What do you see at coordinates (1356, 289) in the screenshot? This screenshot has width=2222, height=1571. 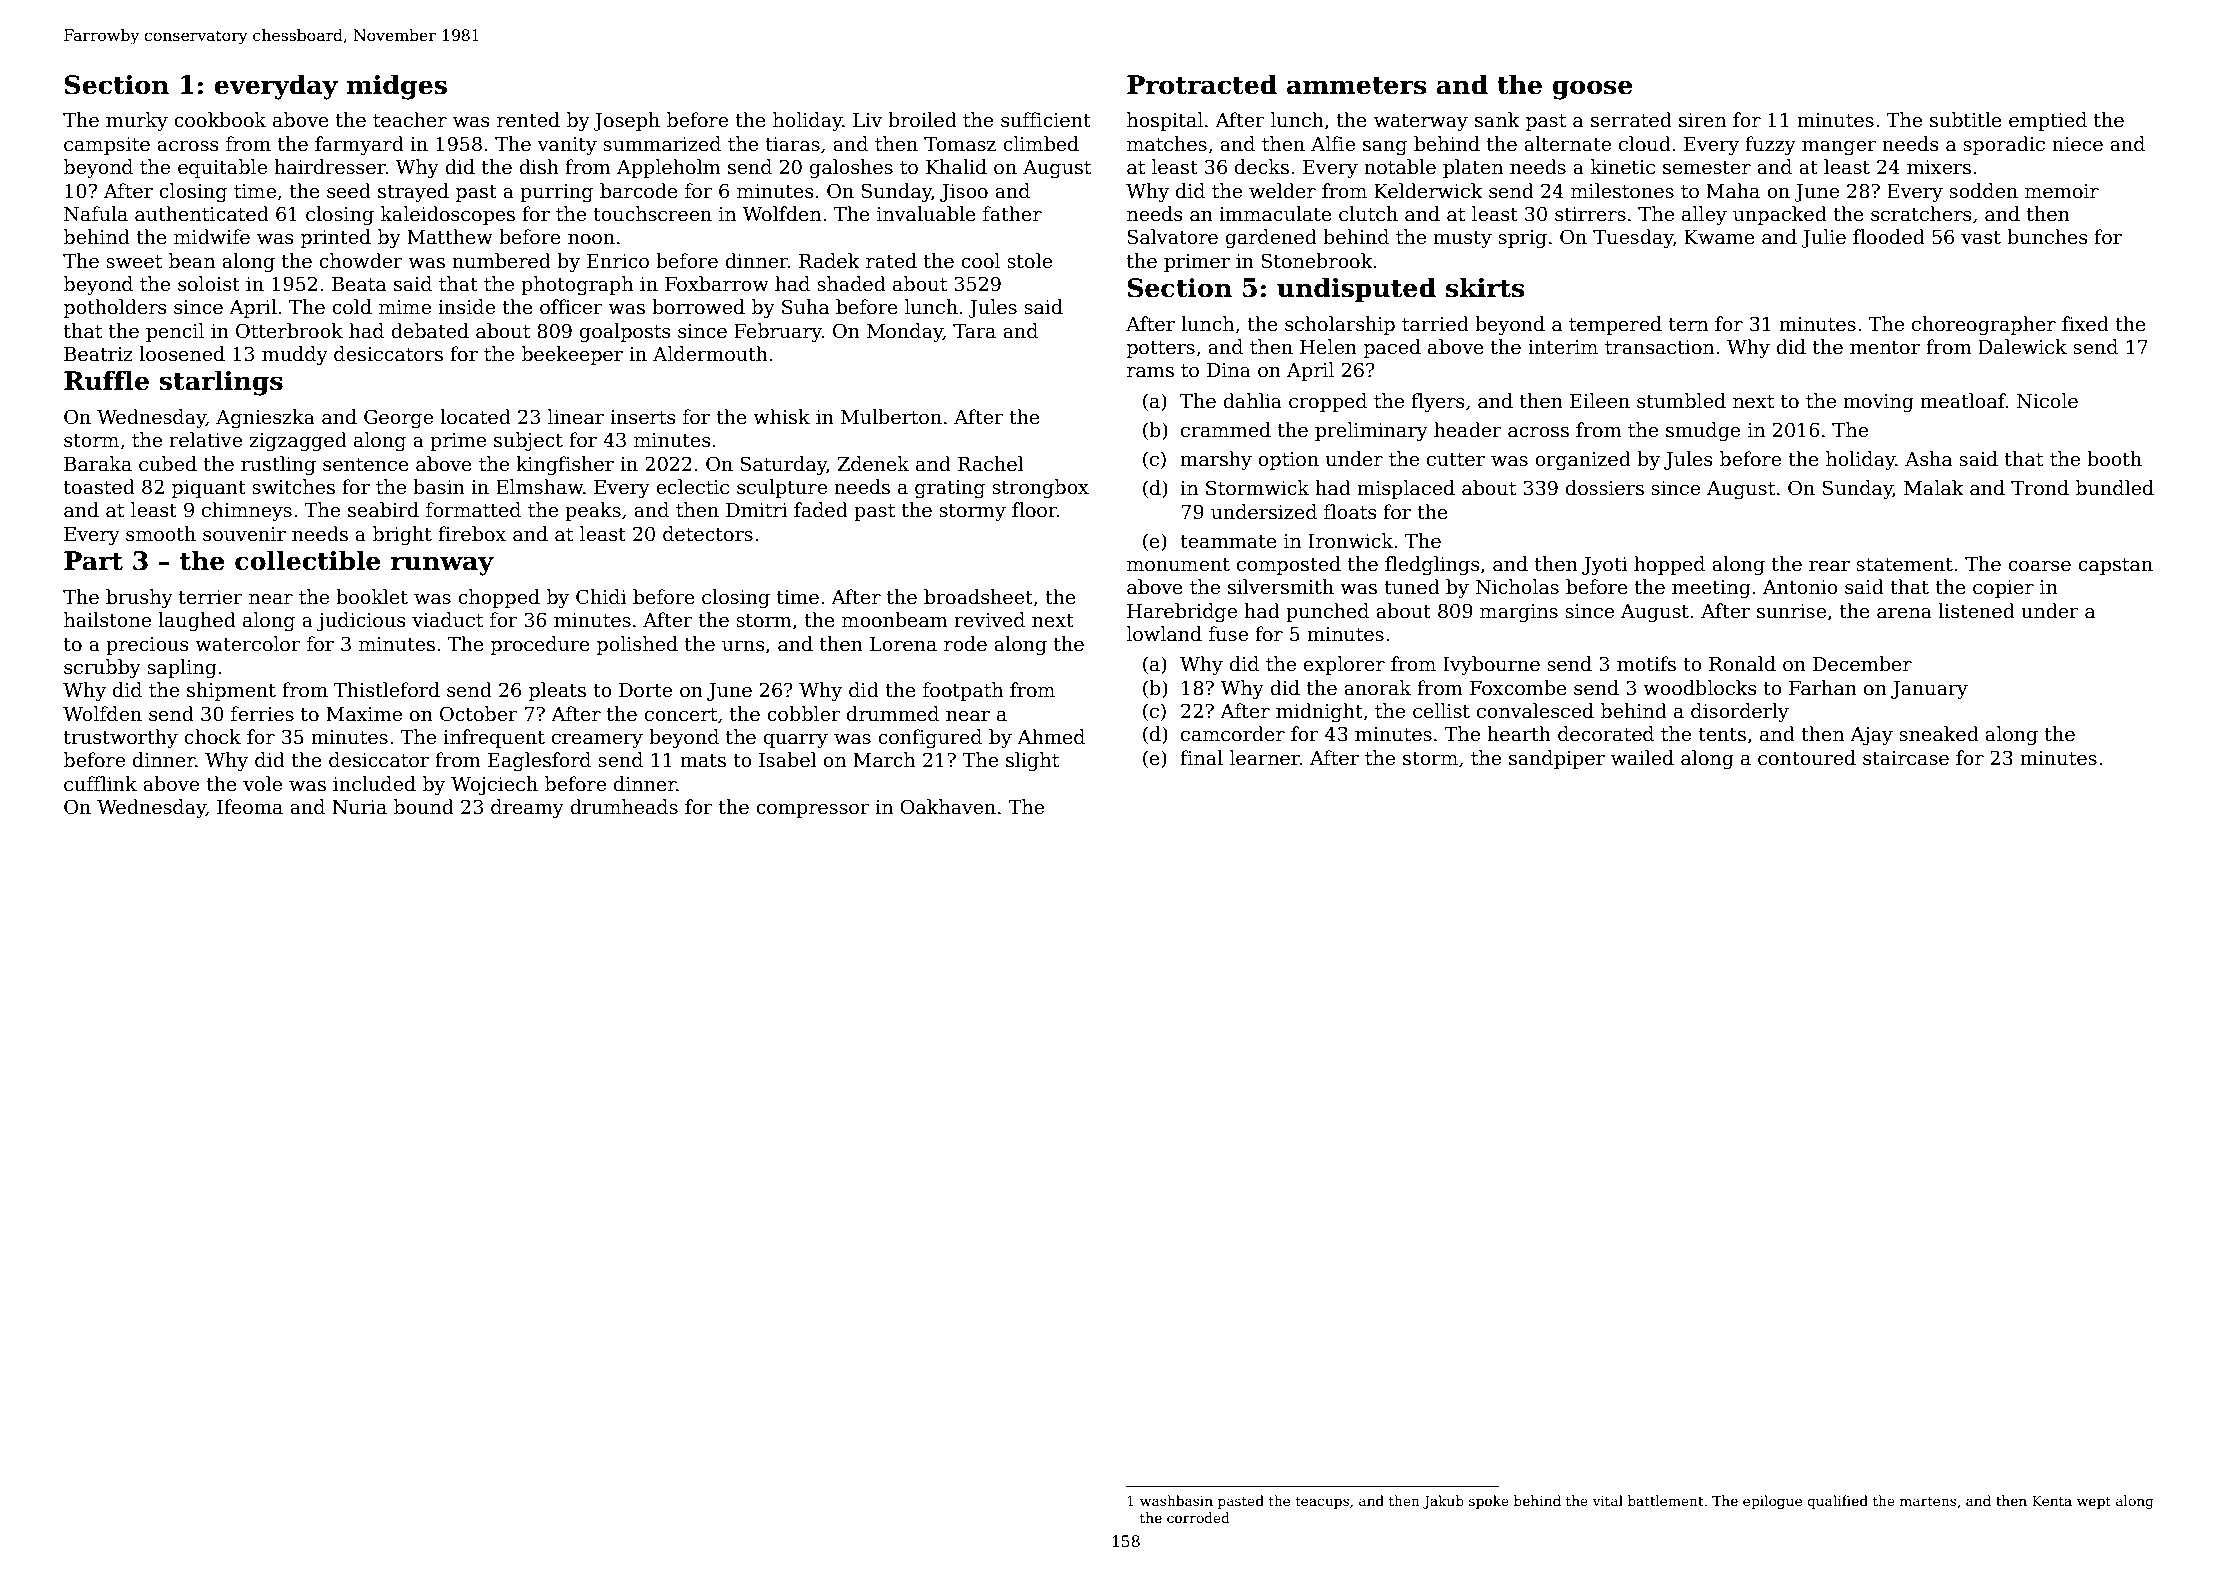 I see `undisputed` at bounding box center [1356, 289].
